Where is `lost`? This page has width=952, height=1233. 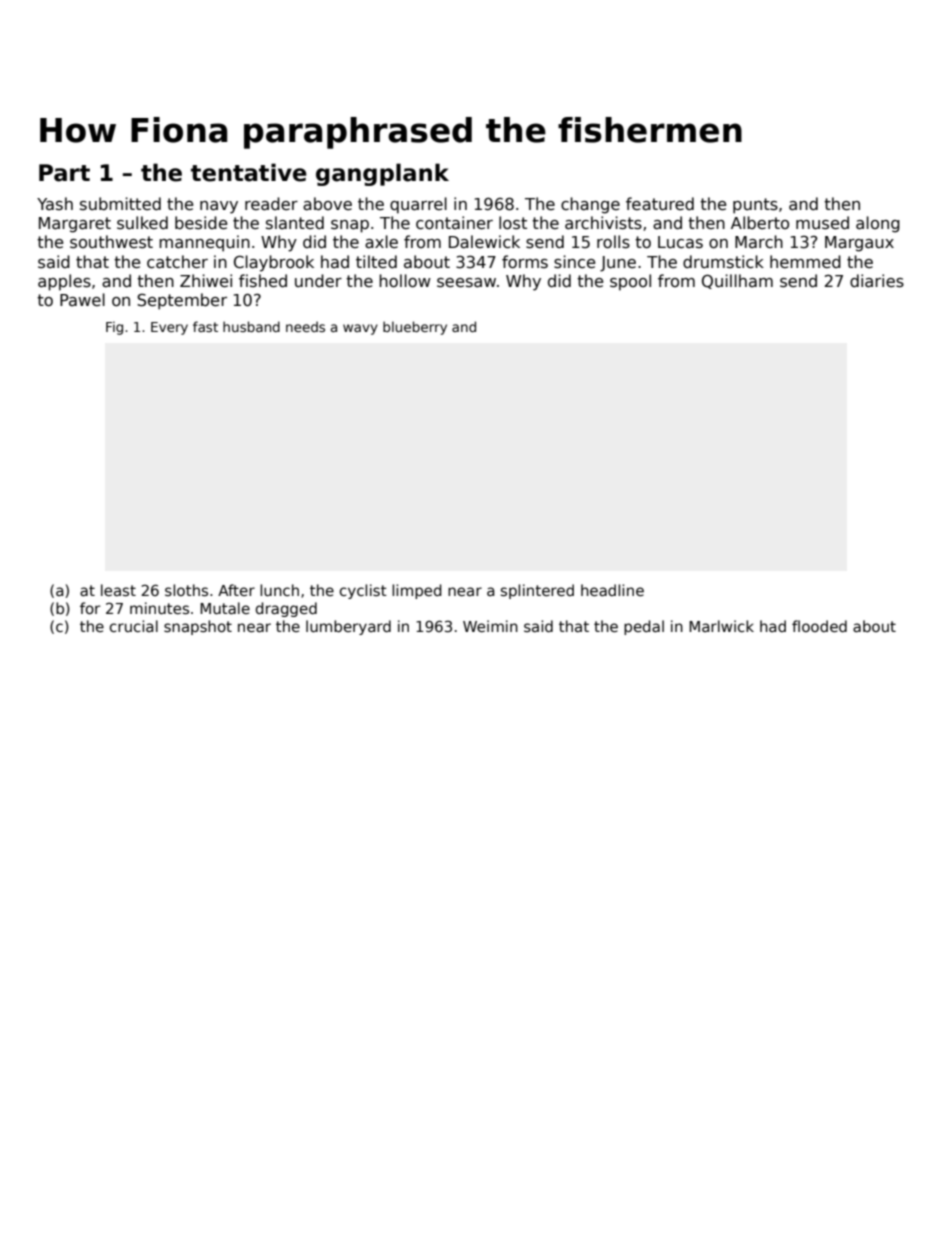
lost is located at coordinates (513, 223).
